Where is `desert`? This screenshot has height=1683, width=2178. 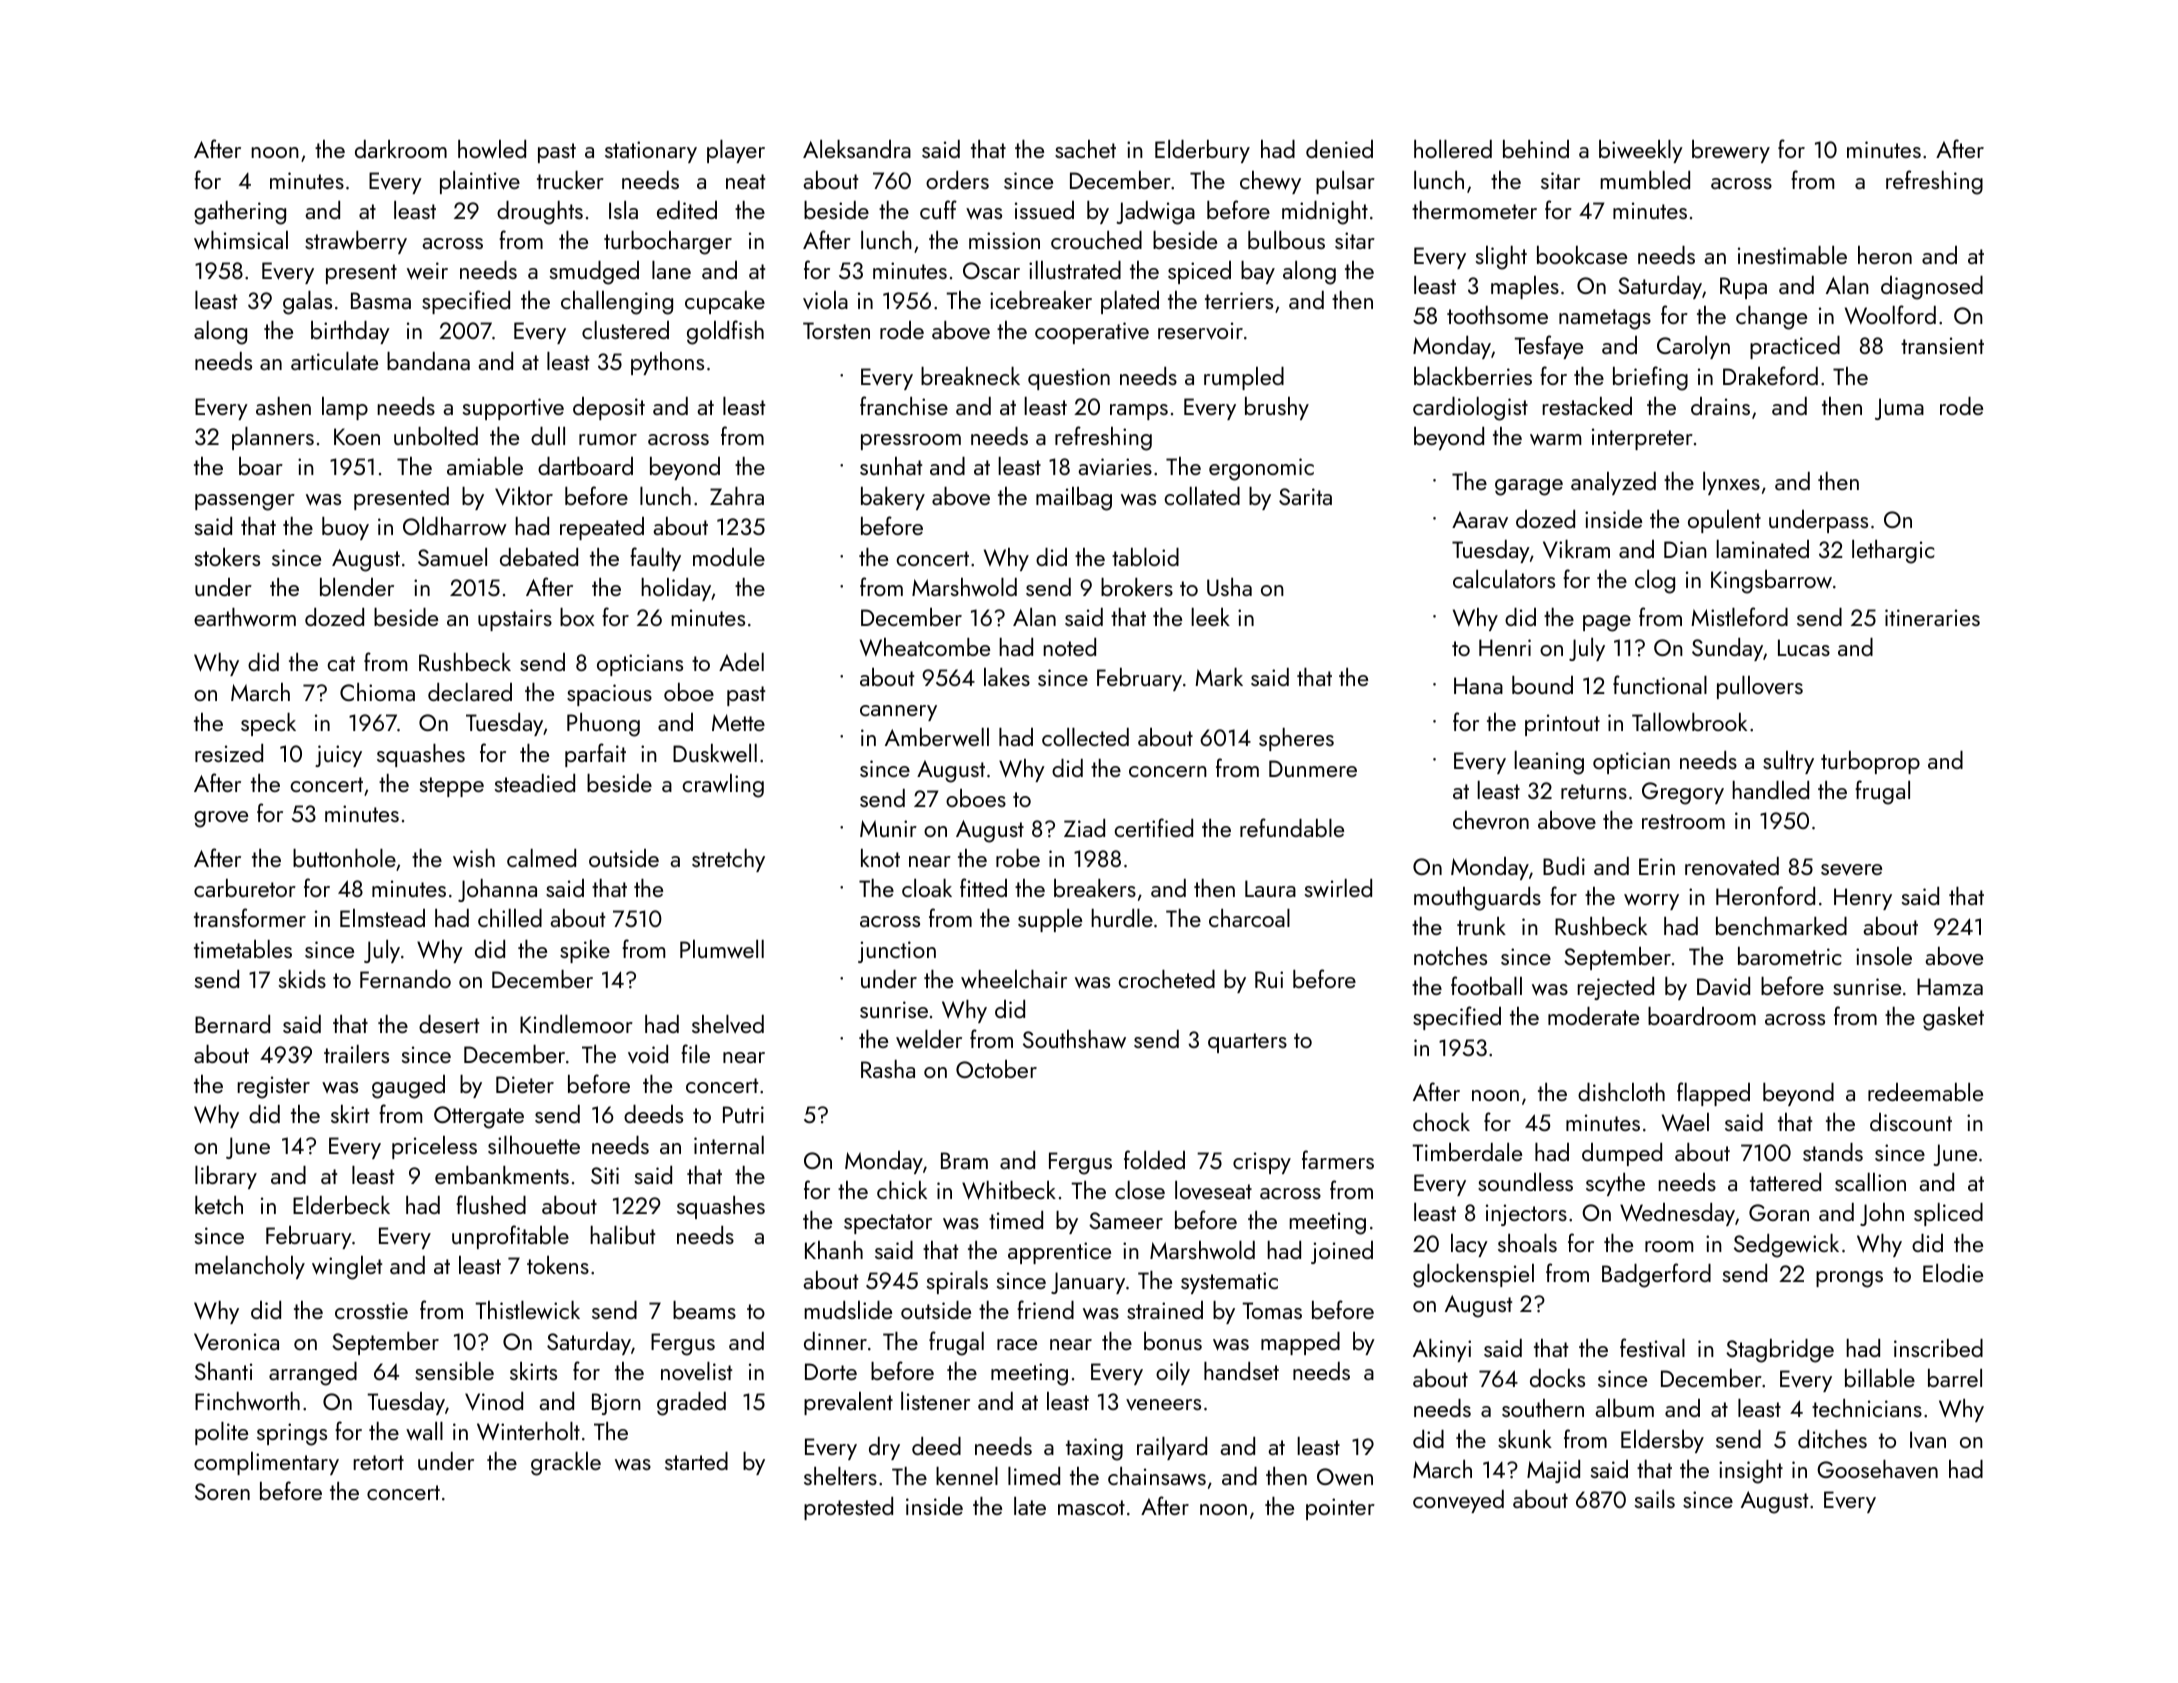
desert is located at coordinates (449, 1024).
